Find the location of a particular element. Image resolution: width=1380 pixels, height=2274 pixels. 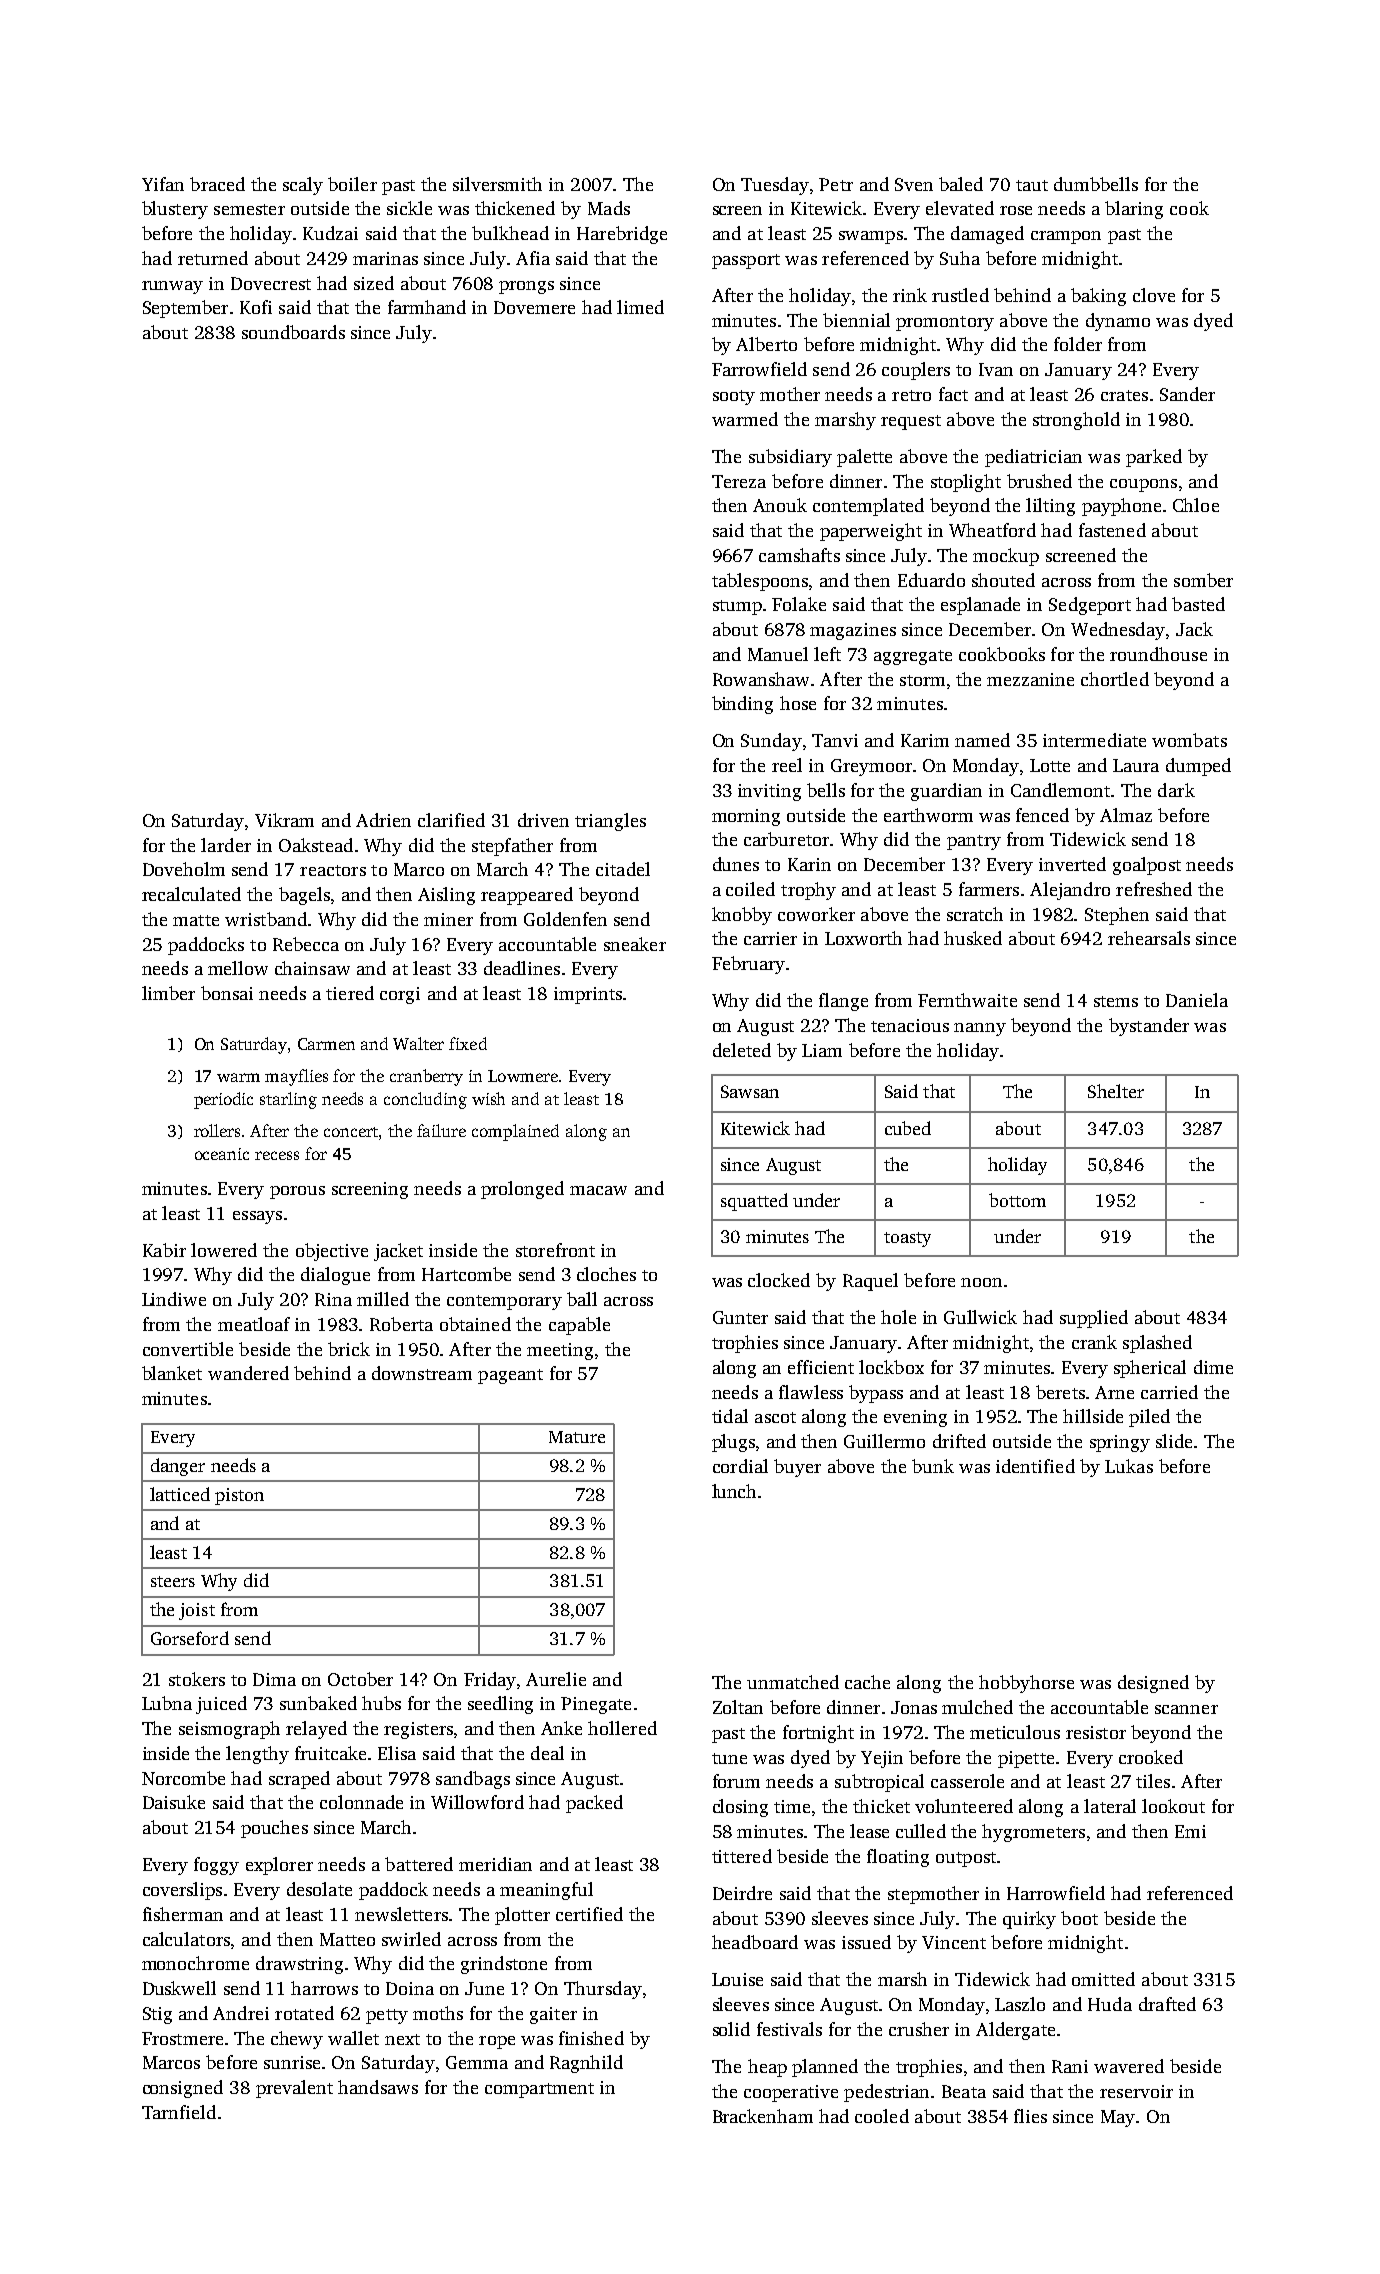

solid is located at coordinates (731, 2029).
